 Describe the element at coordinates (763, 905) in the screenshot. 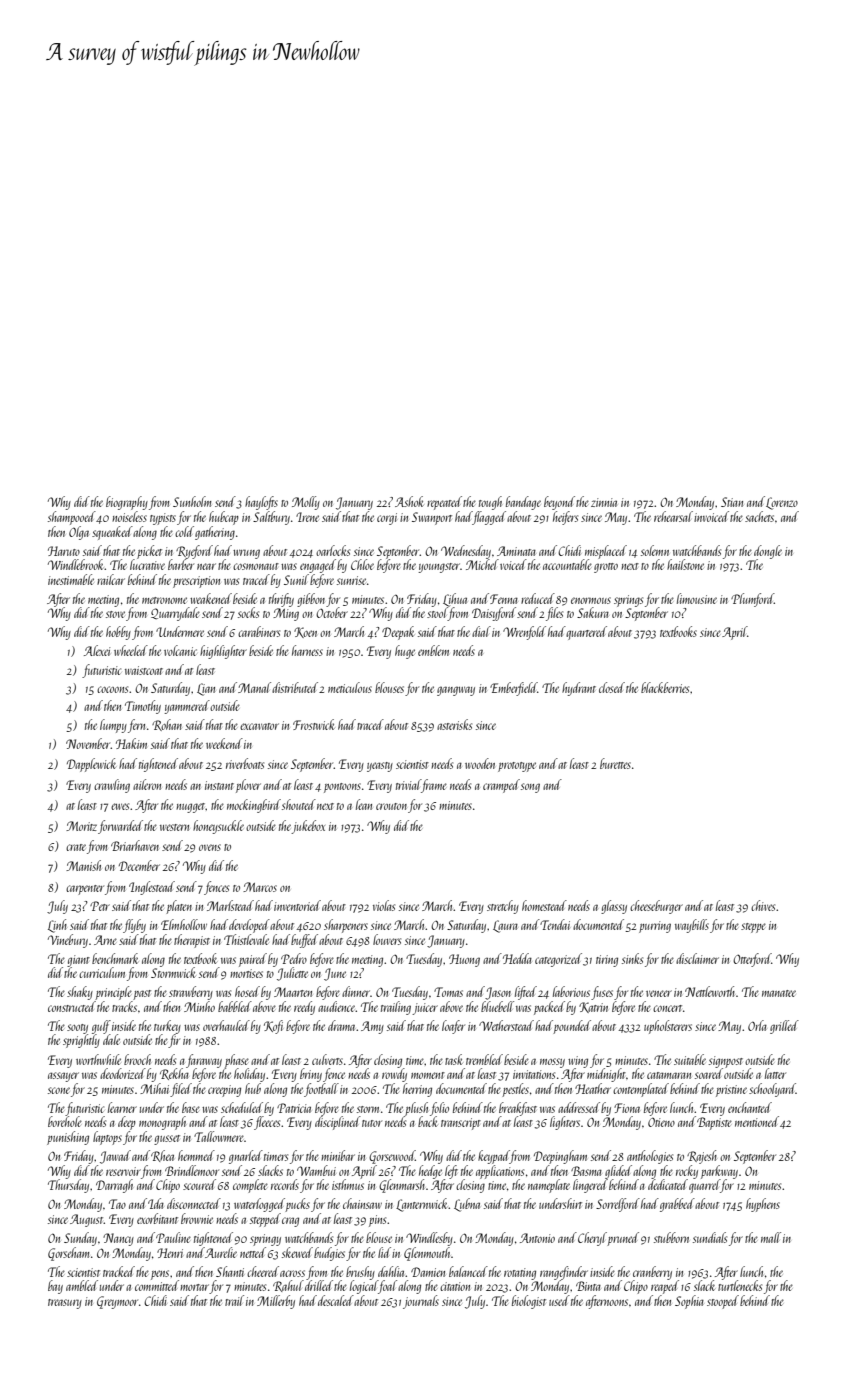

I see `chives` at that location.
